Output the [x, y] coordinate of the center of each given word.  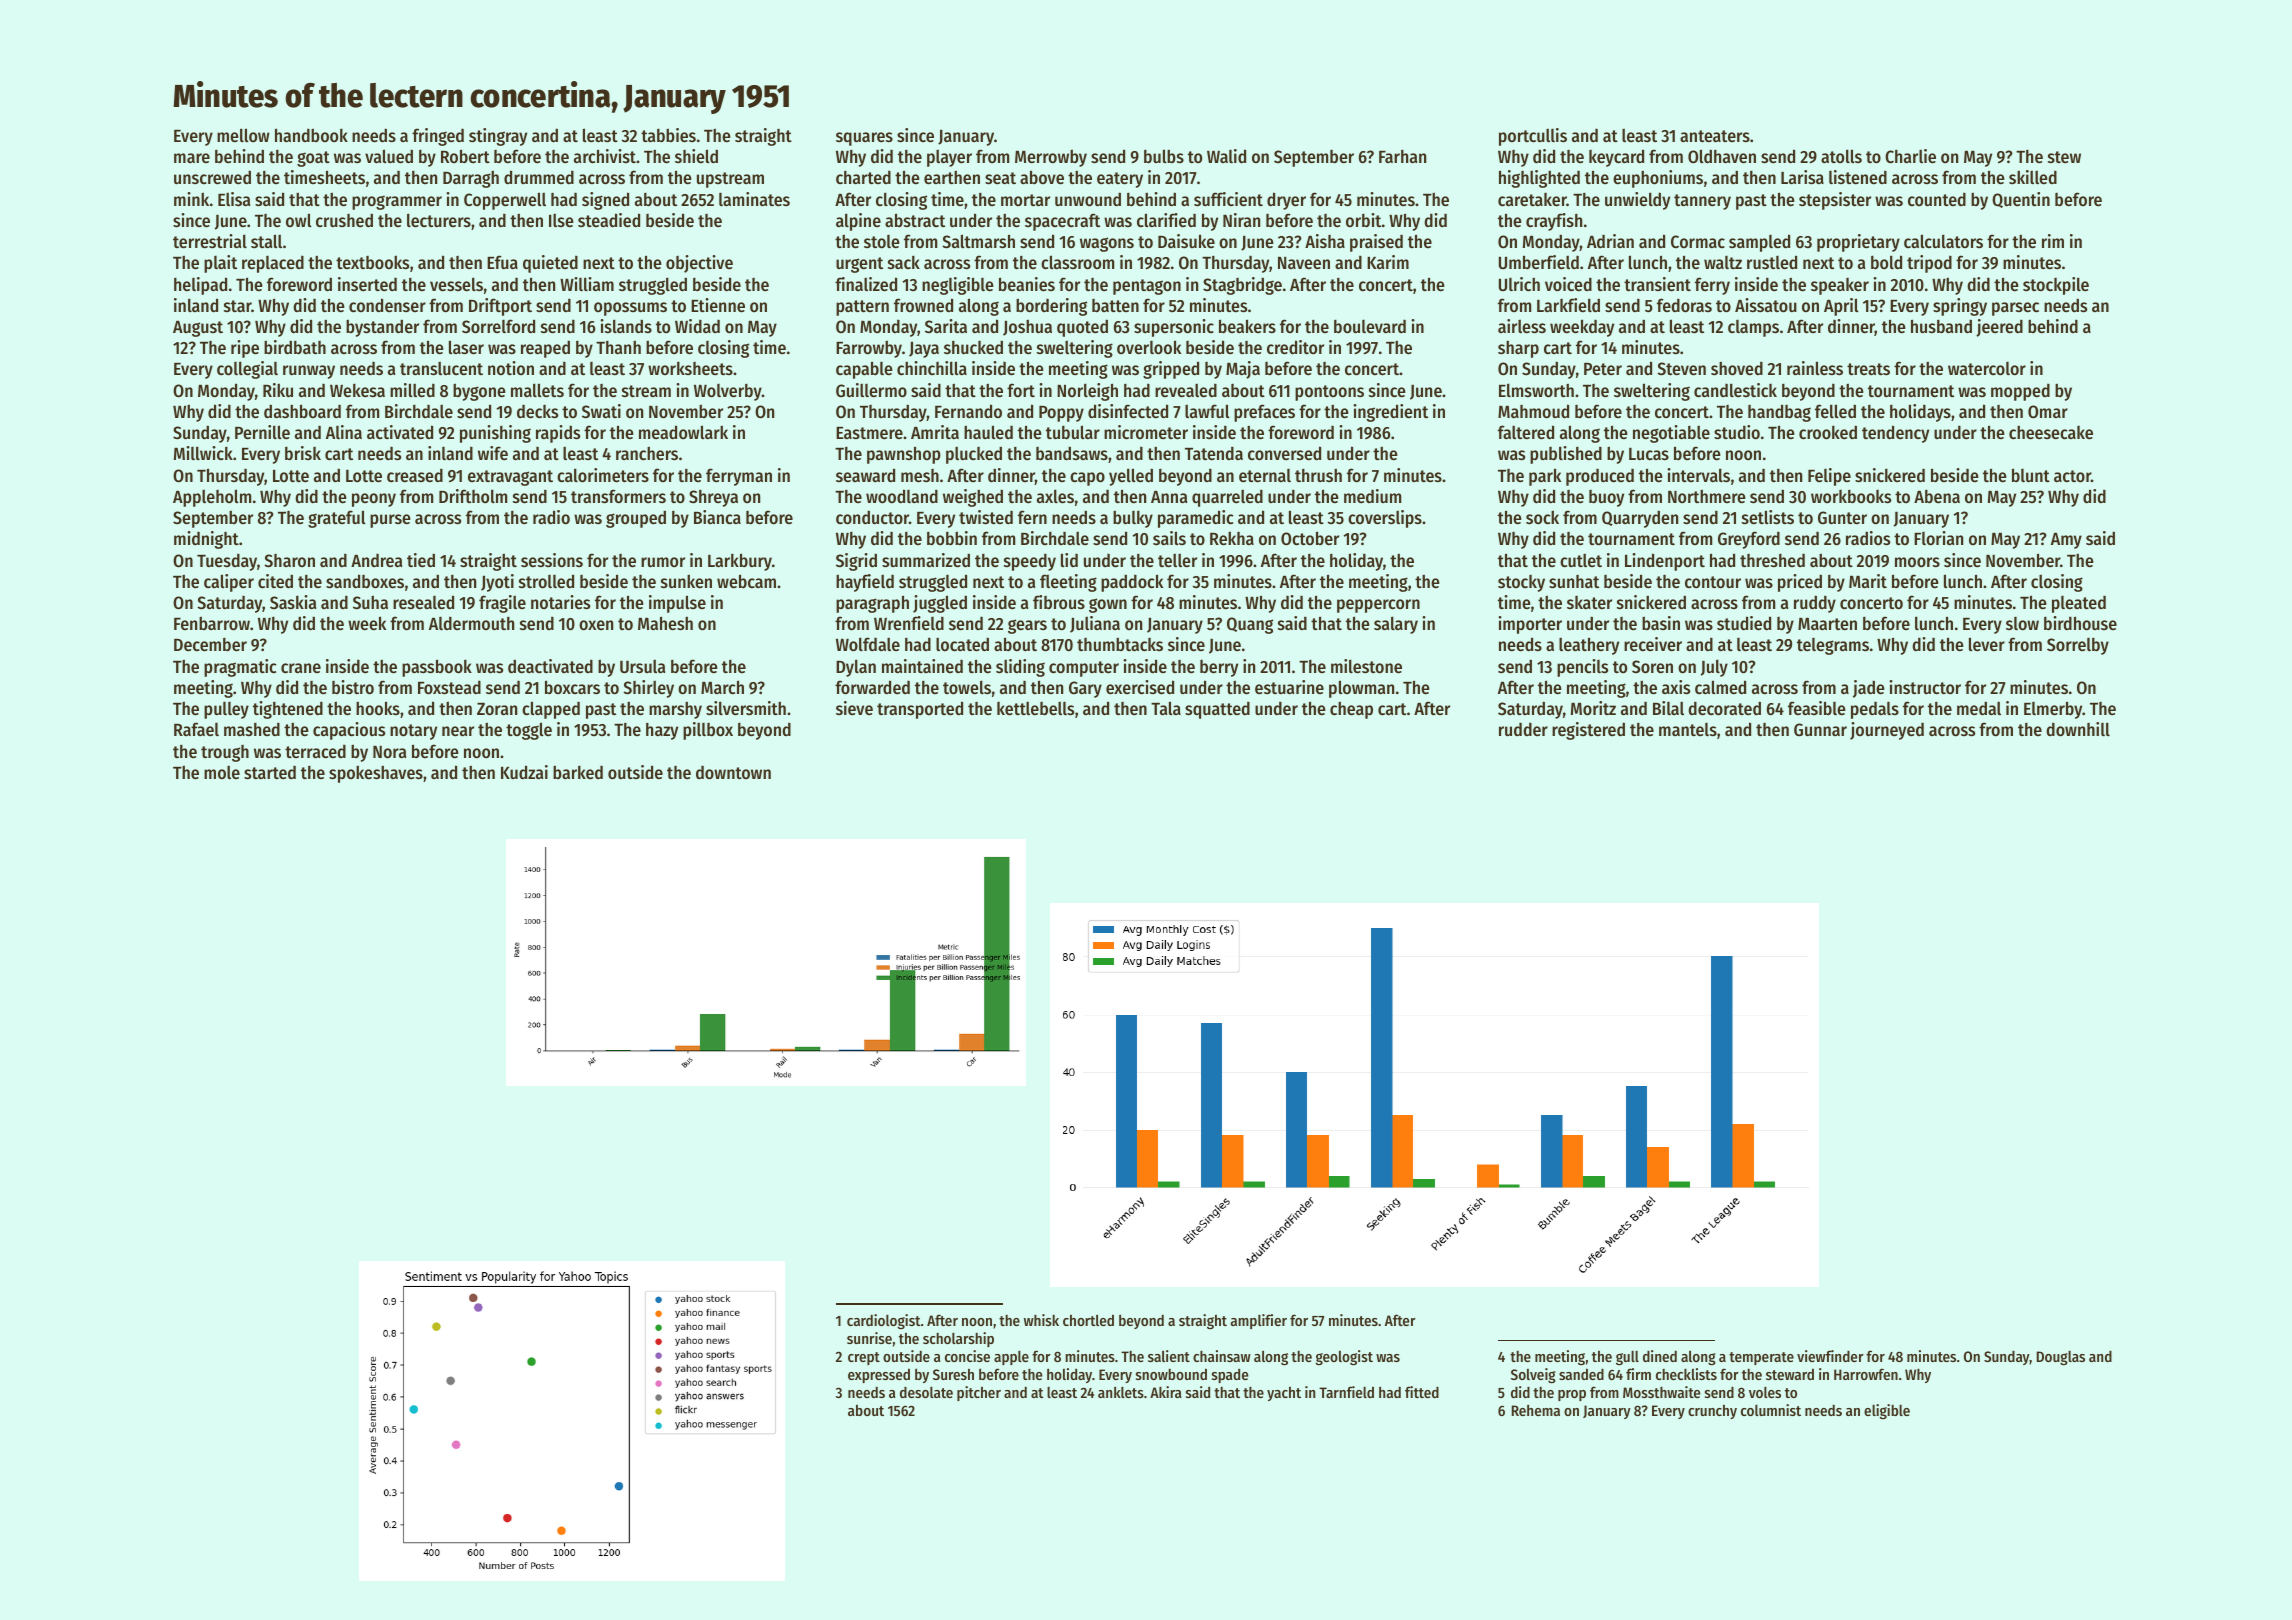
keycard [1616, 158]
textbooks [372, 262]
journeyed [1887, 731]
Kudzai [524, 772]
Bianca [717, 517]
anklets [1121, 1392]
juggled [940, 604]
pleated [2079, 604]
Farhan [1402, 156]
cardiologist [884, 1321]
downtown [733, 772]
